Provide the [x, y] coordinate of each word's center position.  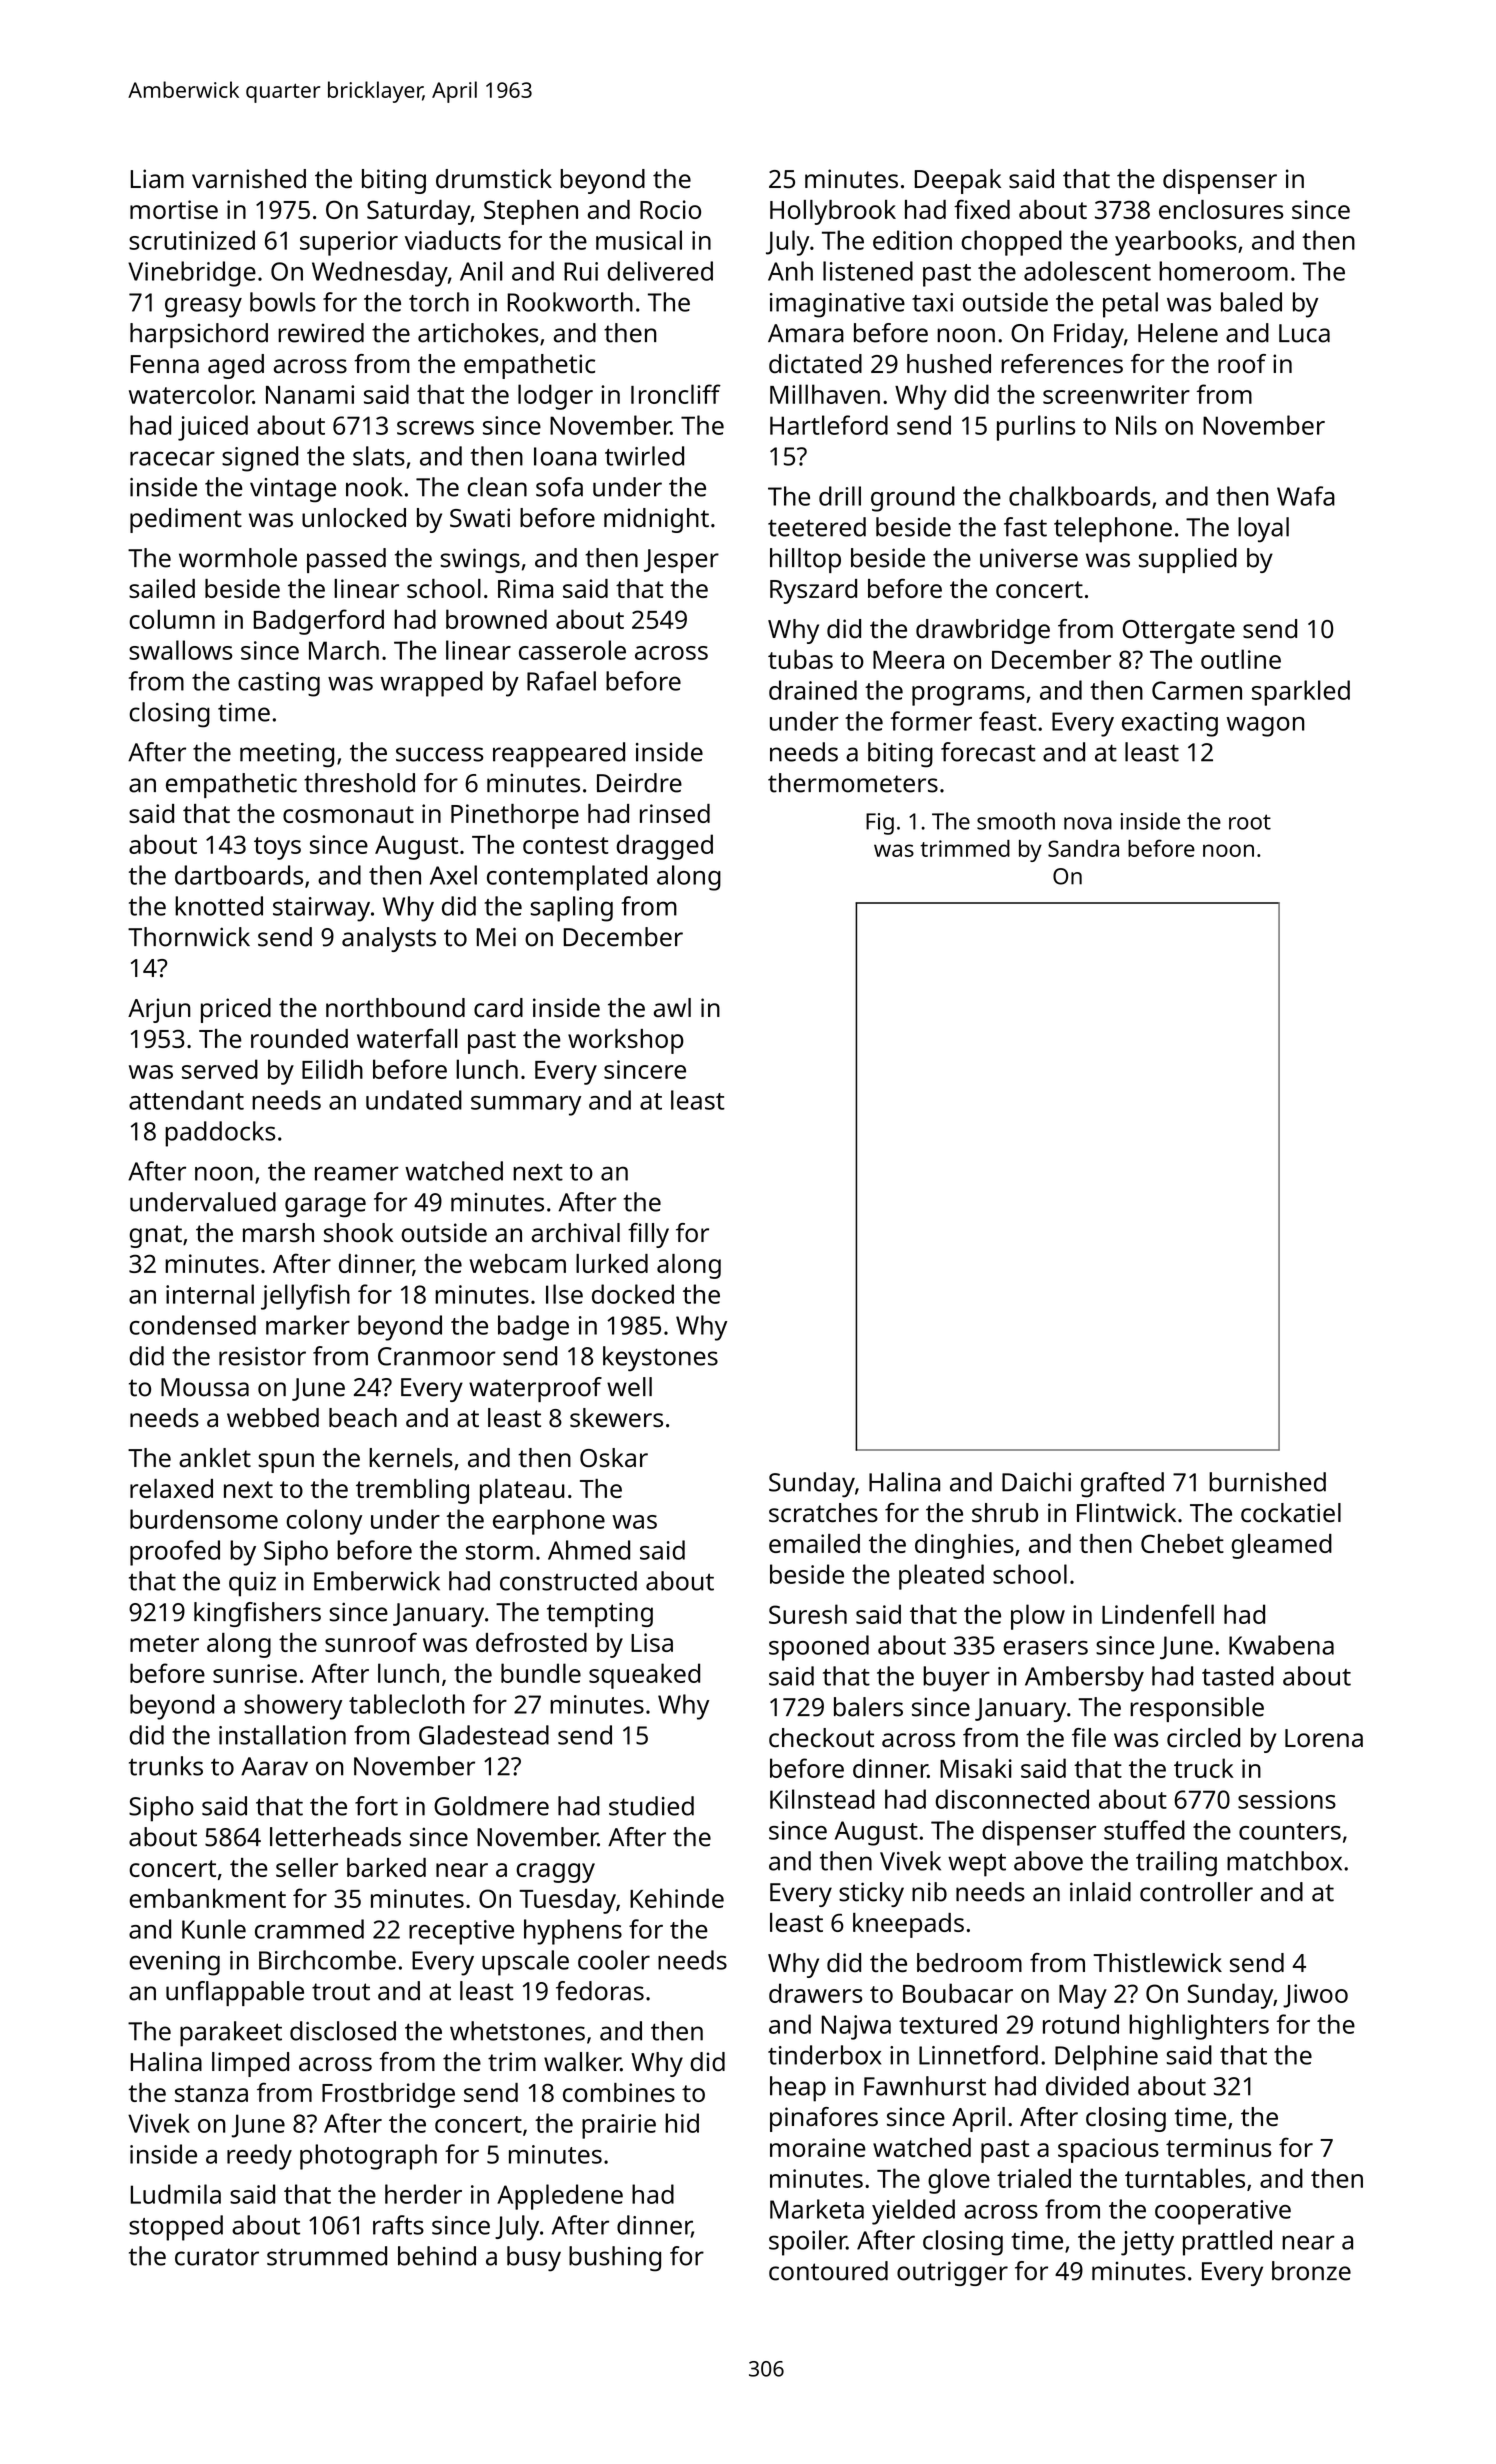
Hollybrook [833, 212]
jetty [1147, 2243]
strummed [327, 2256]
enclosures [1221, 209]
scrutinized [192, 240]
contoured [828, 2271]
